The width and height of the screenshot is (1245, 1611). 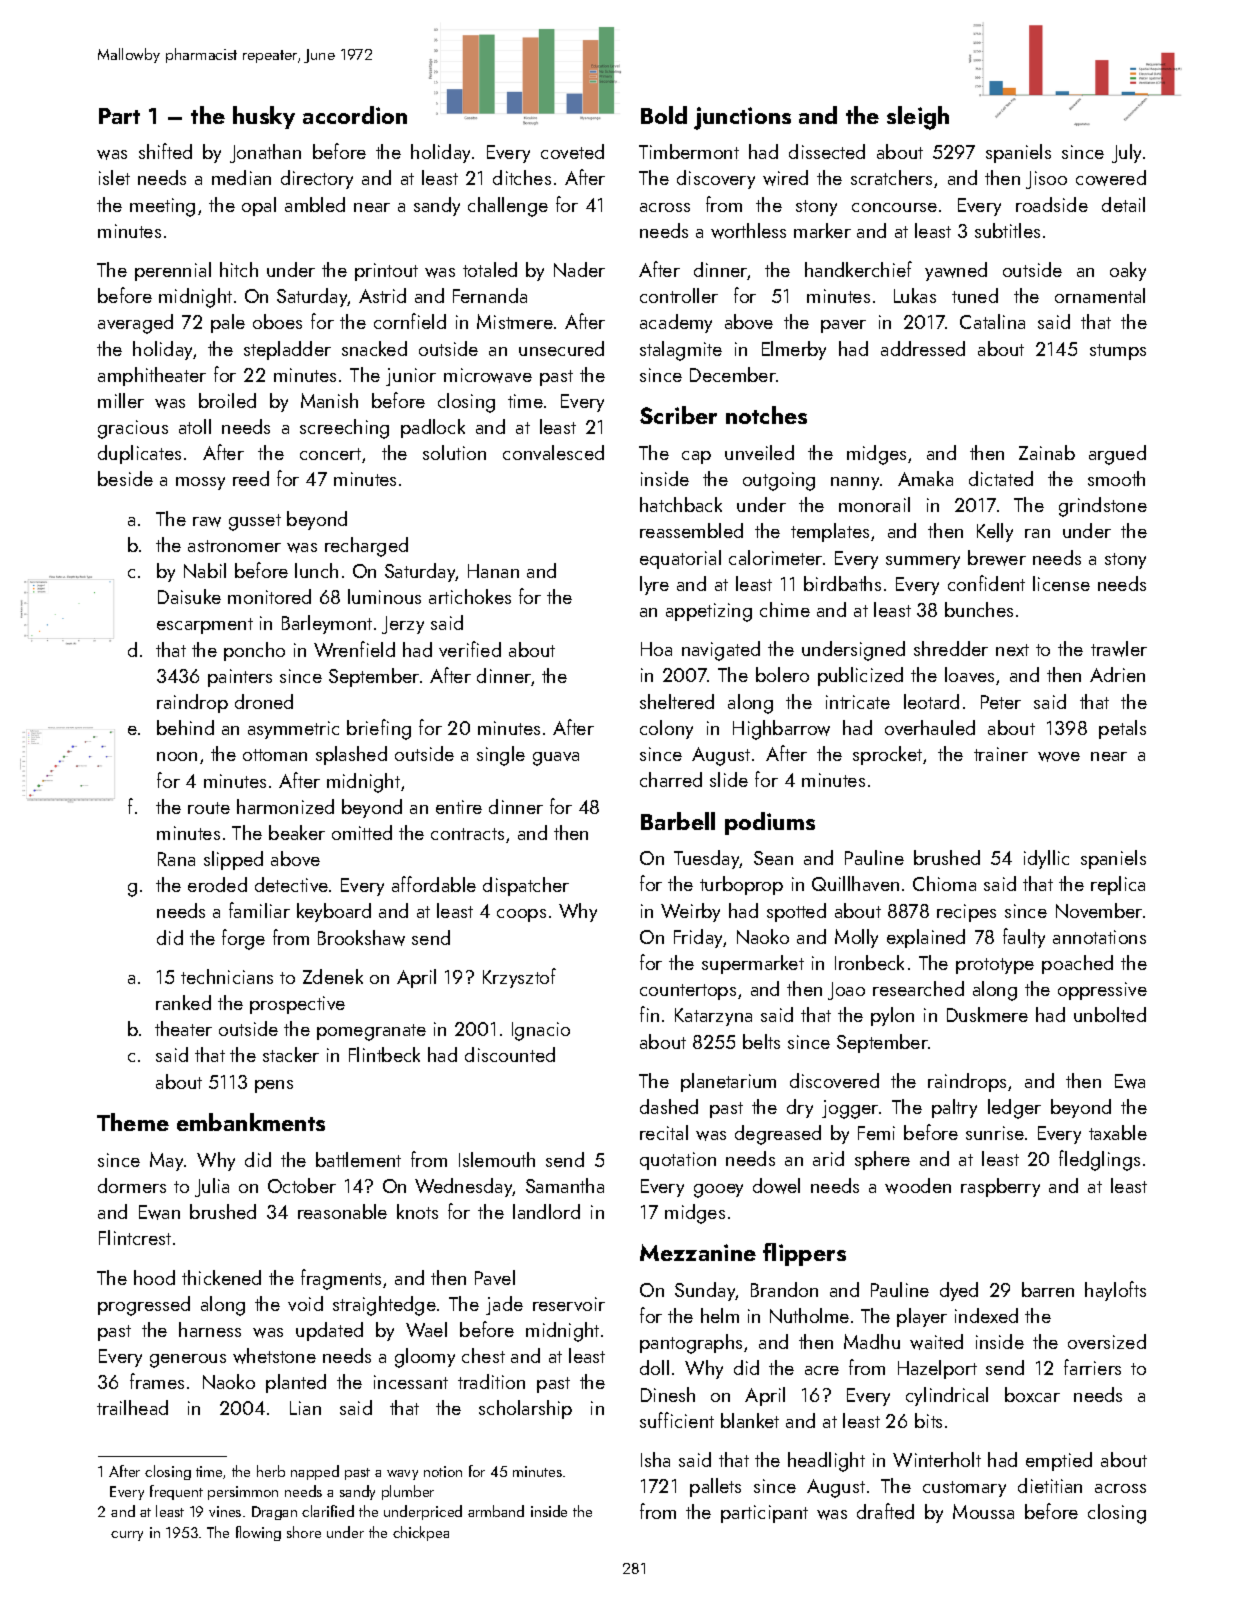 What do you see at coordinates (579, 269) in the screenshot?
I see `Nader` at bounding box center [579, 269].
